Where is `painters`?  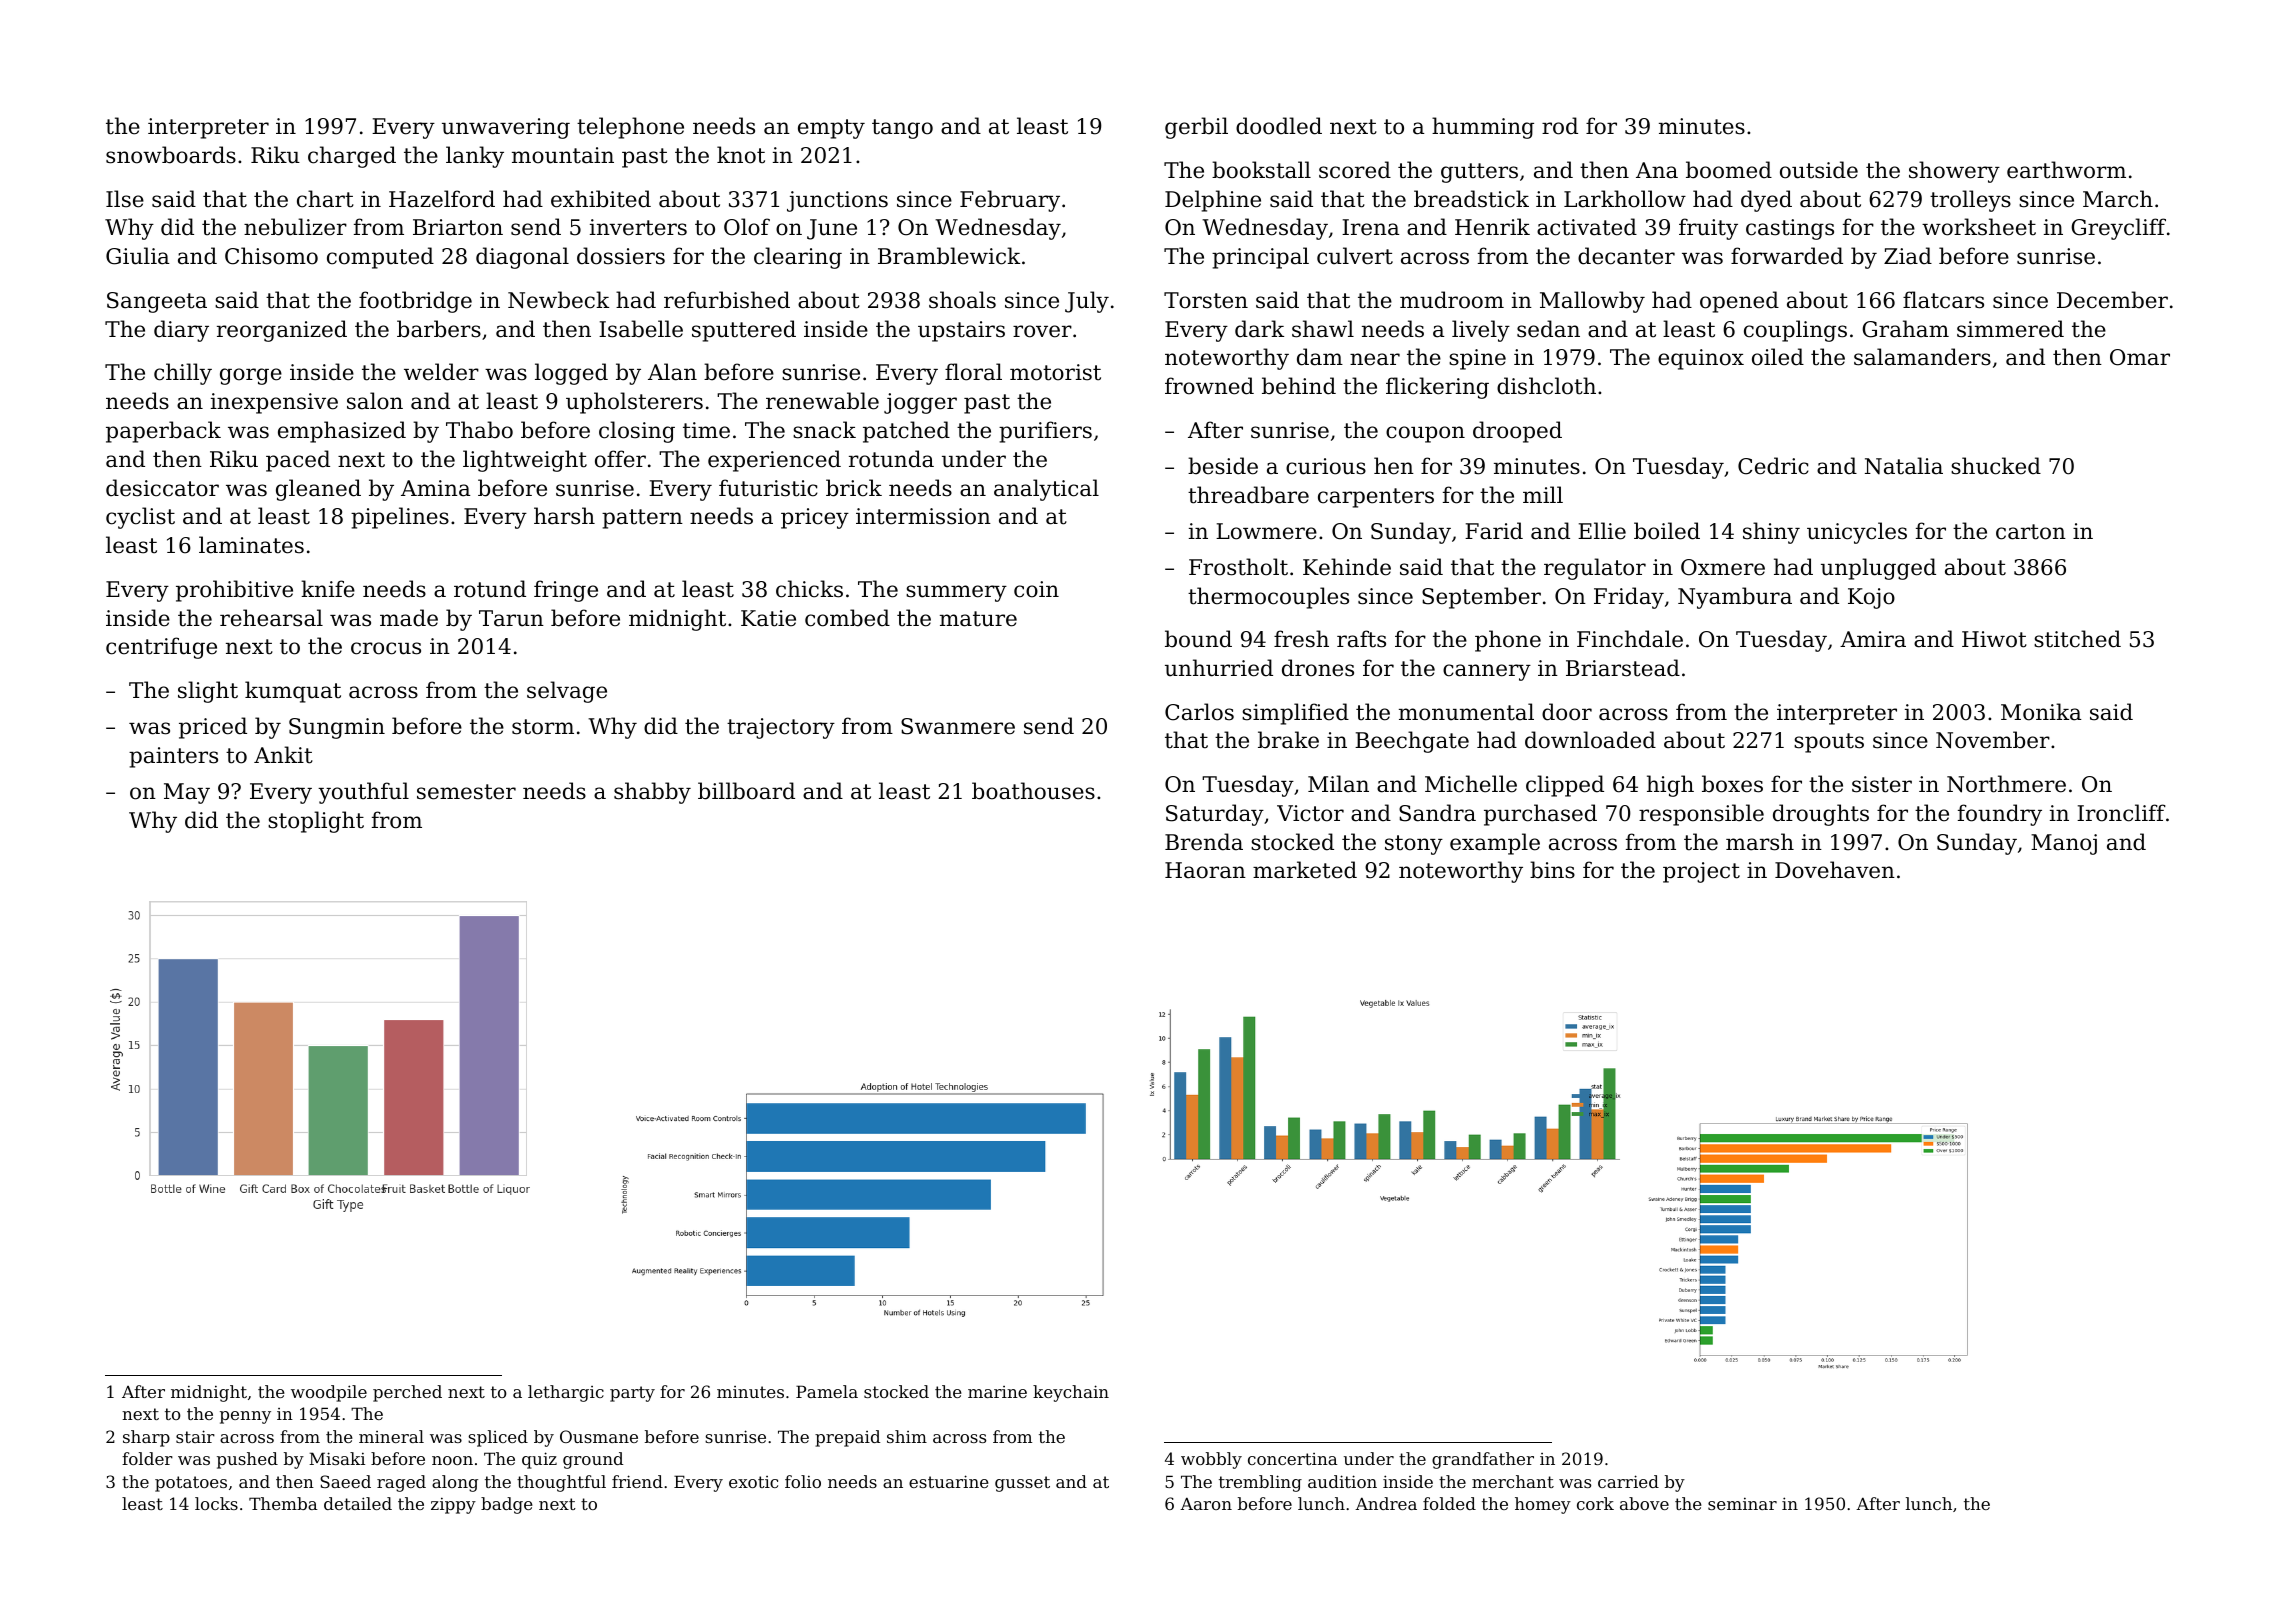 painters is located at coordinates (173, 757).
